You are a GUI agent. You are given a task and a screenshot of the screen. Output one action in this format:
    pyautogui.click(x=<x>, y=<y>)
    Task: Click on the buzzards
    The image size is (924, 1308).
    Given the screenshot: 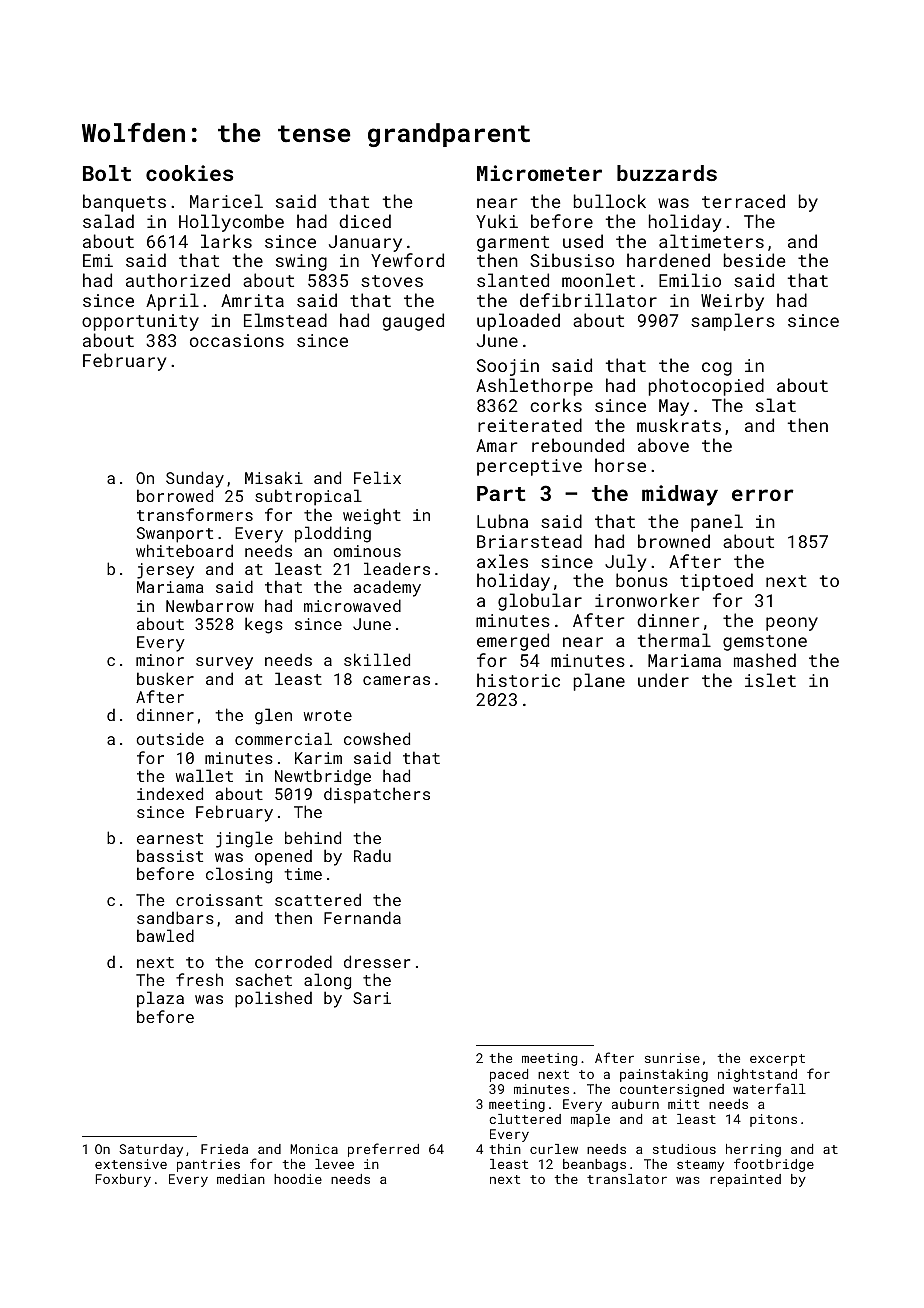 What is the action you would take?
    pyautogui.click(x=667, y=173)
